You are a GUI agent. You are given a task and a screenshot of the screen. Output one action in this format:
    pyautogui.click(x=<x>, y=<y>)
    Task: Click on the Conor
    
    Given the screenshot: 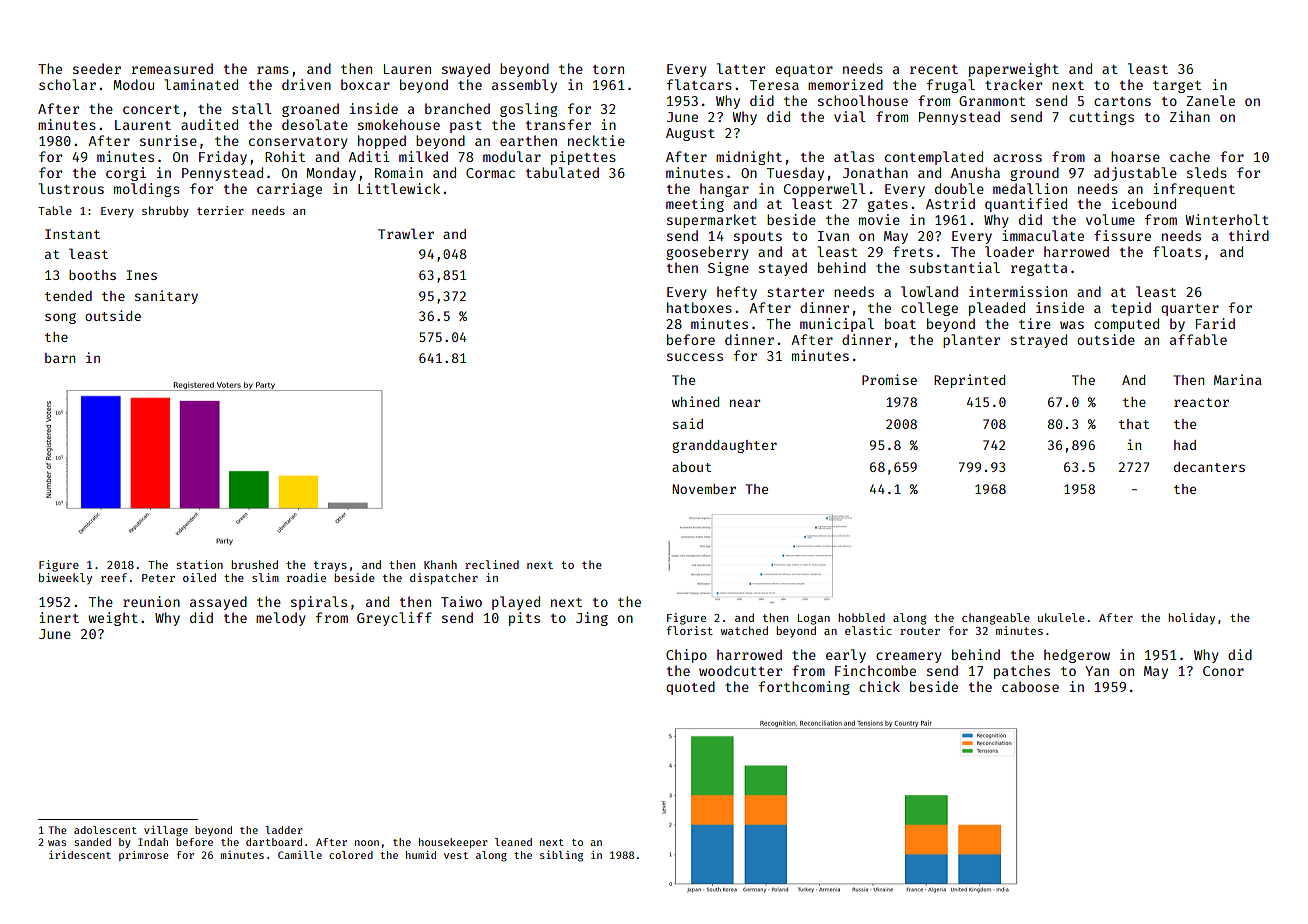 What is the action you would take?
    pyautogui.click(x=1223, y=671)
